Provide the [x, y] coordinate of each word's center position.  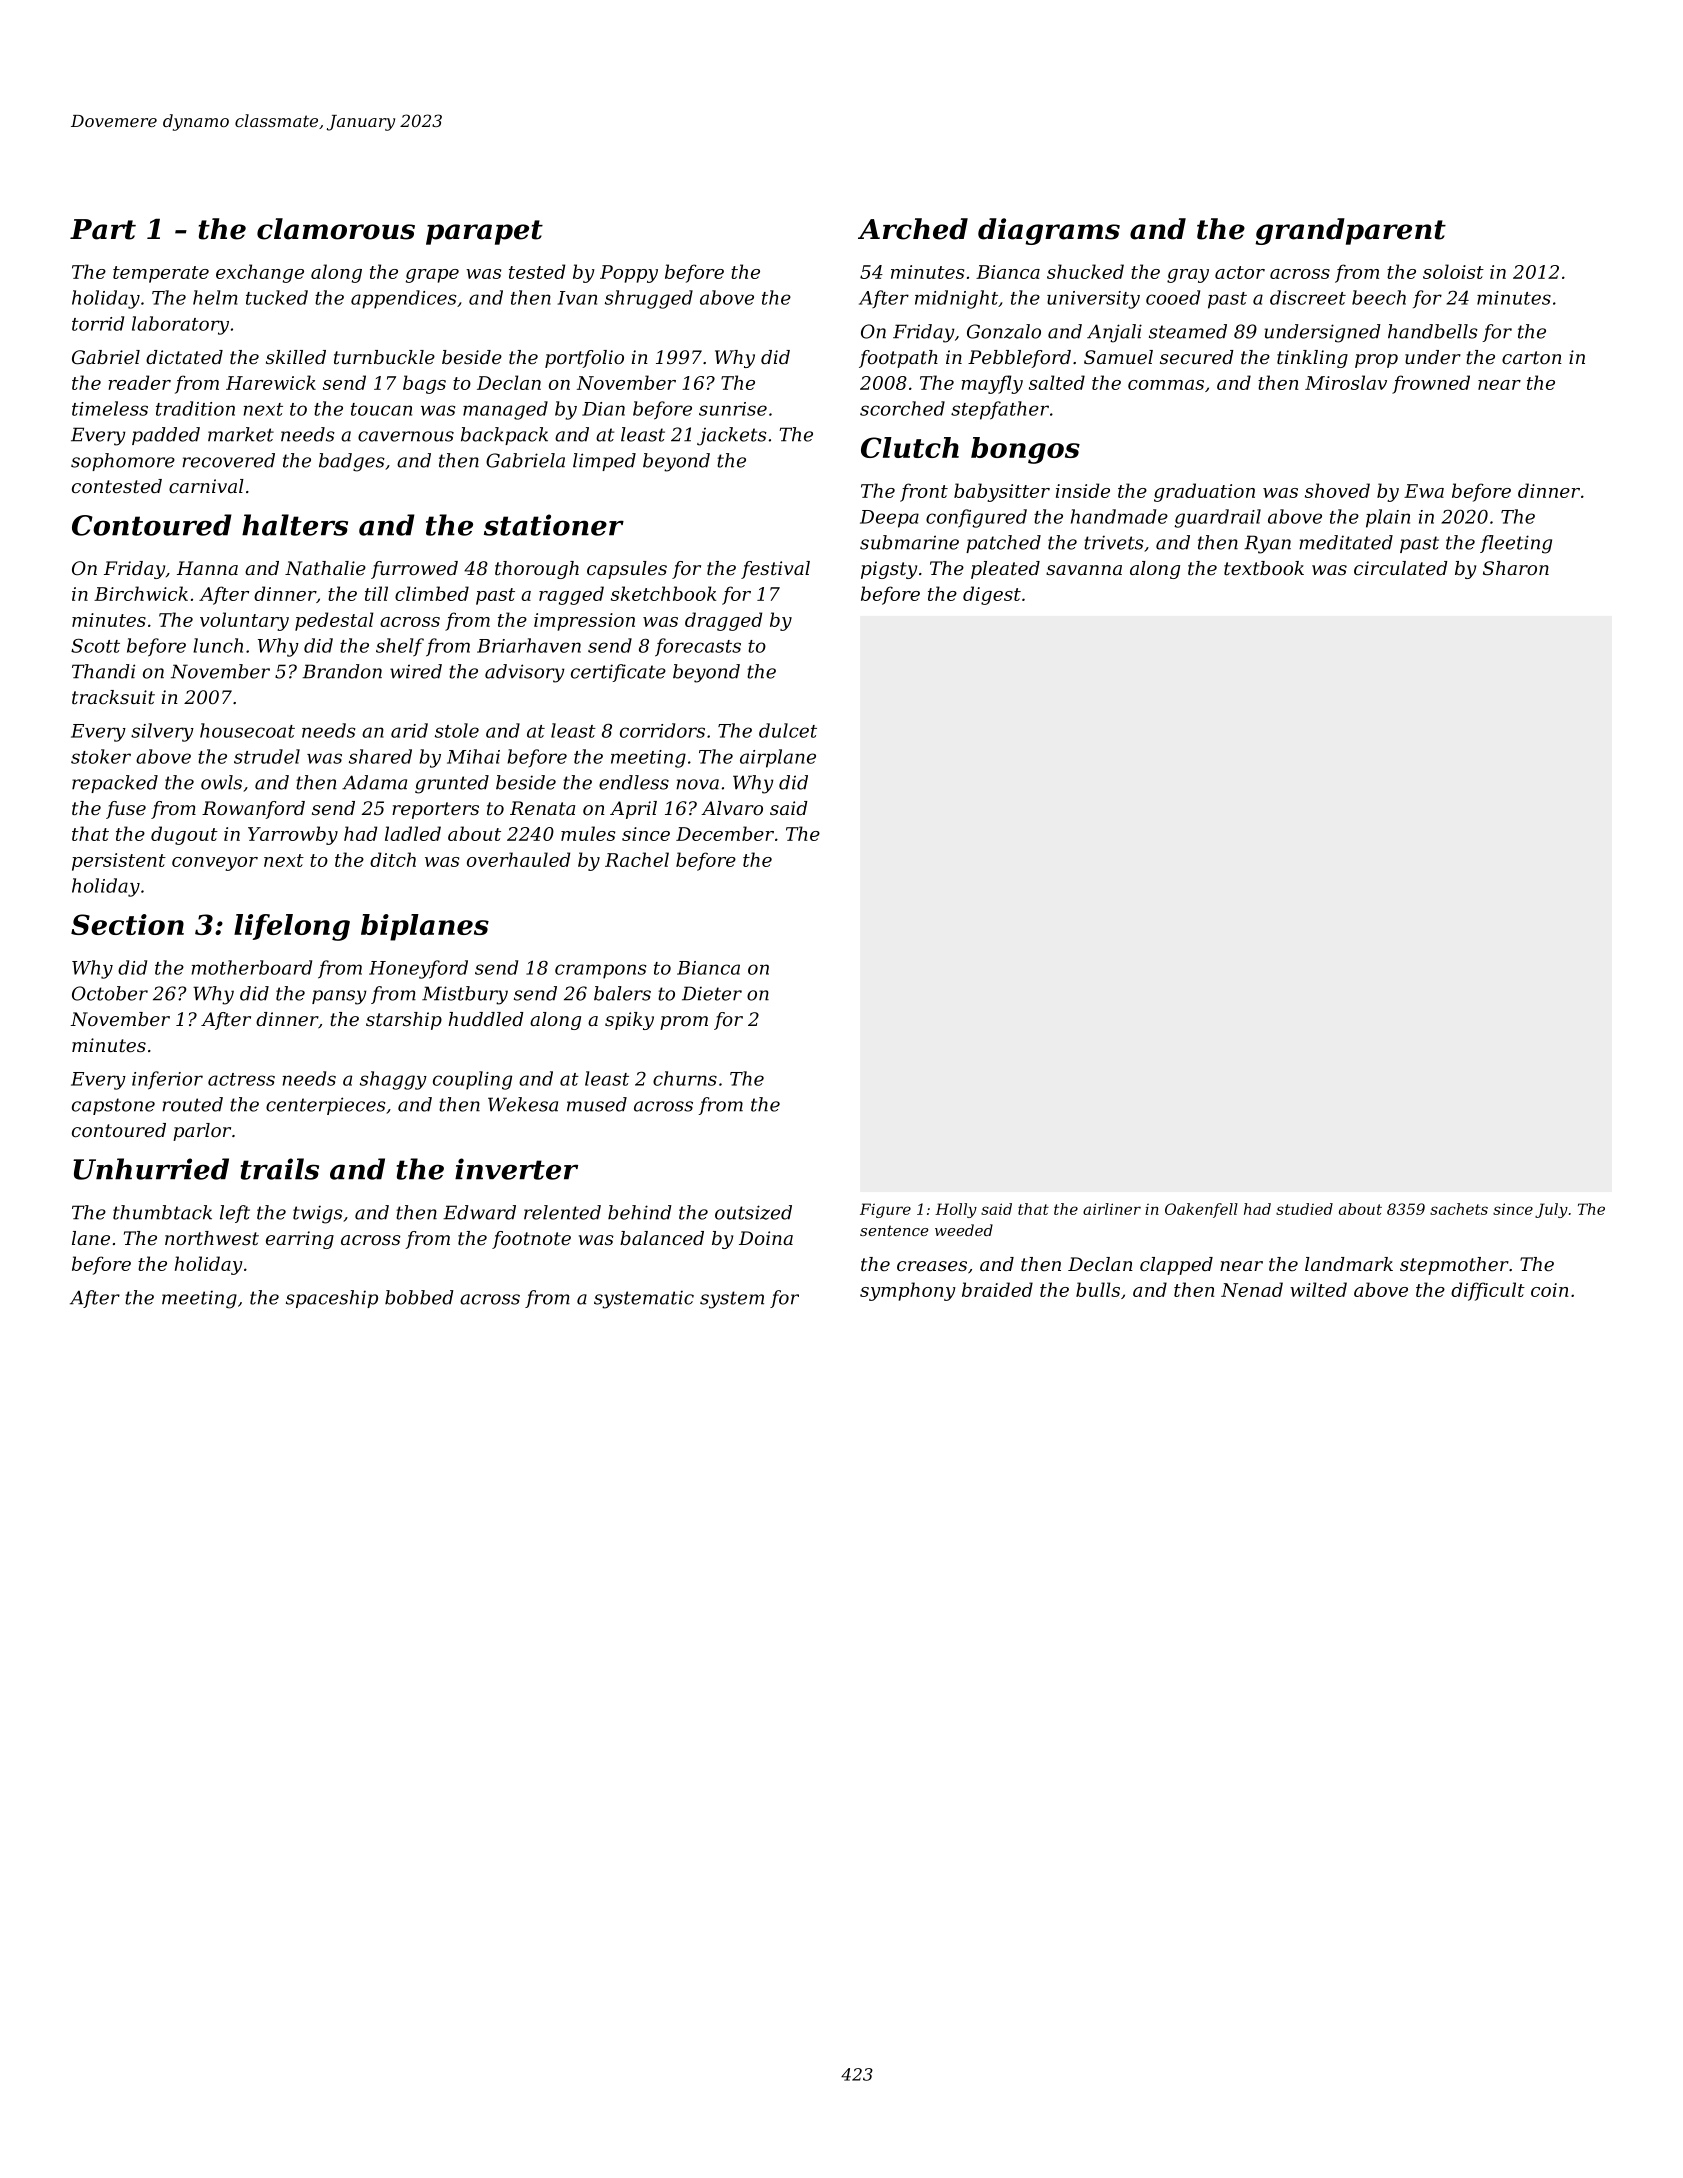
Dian [603, 409]
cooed [1173, 297]
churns [685, 1078]
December [725, 833]
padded [166, 436]
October [110, 993]
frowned [1431, 384]
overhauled [518, 859]
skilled [296, 357]
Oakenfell [1201, 1210]
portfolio [584, 359]
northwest [212, 1238]
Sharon [1516, 568]
